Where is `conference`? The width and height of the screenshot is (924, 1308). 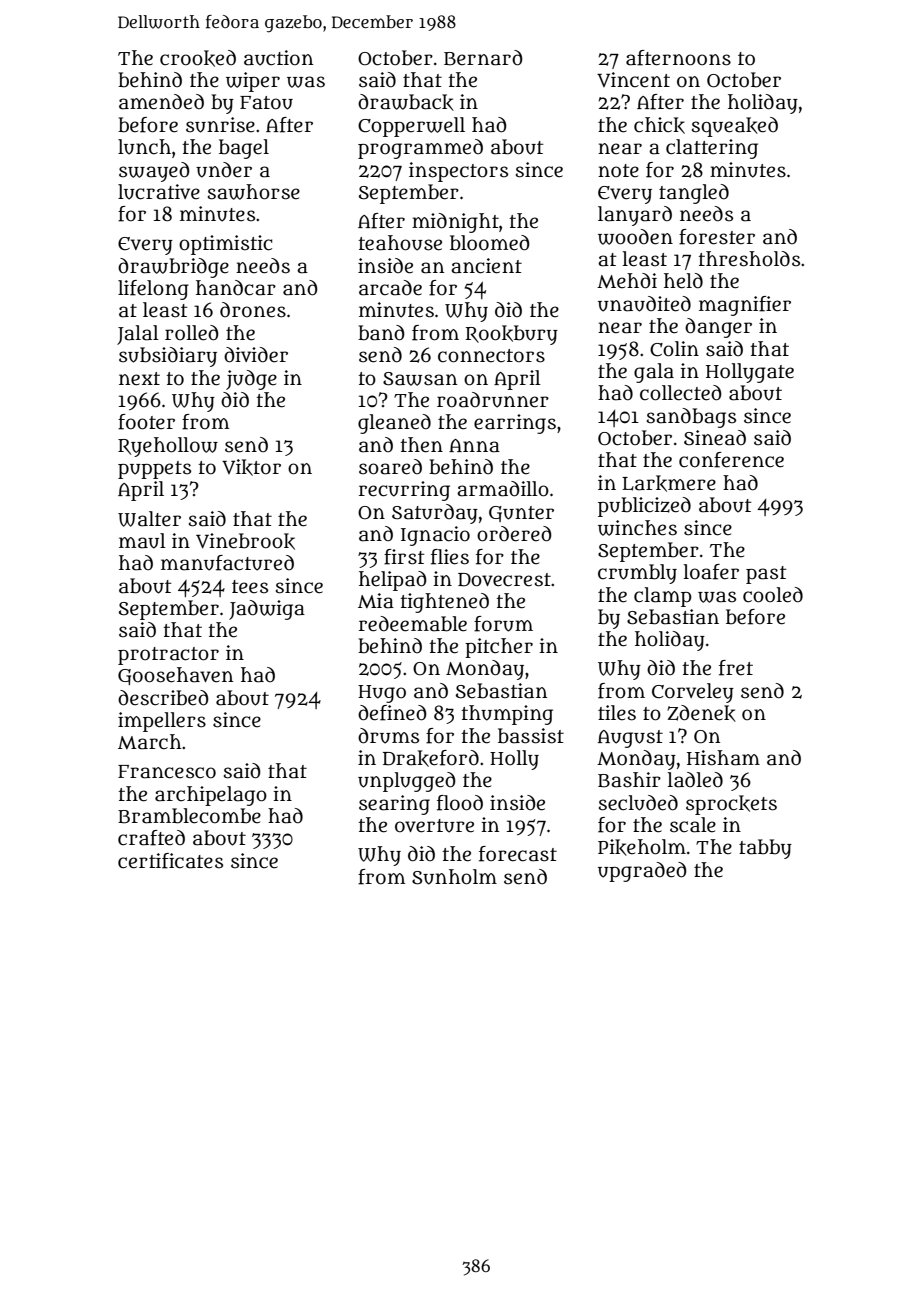
conference is located at coordinates (731, 460).
